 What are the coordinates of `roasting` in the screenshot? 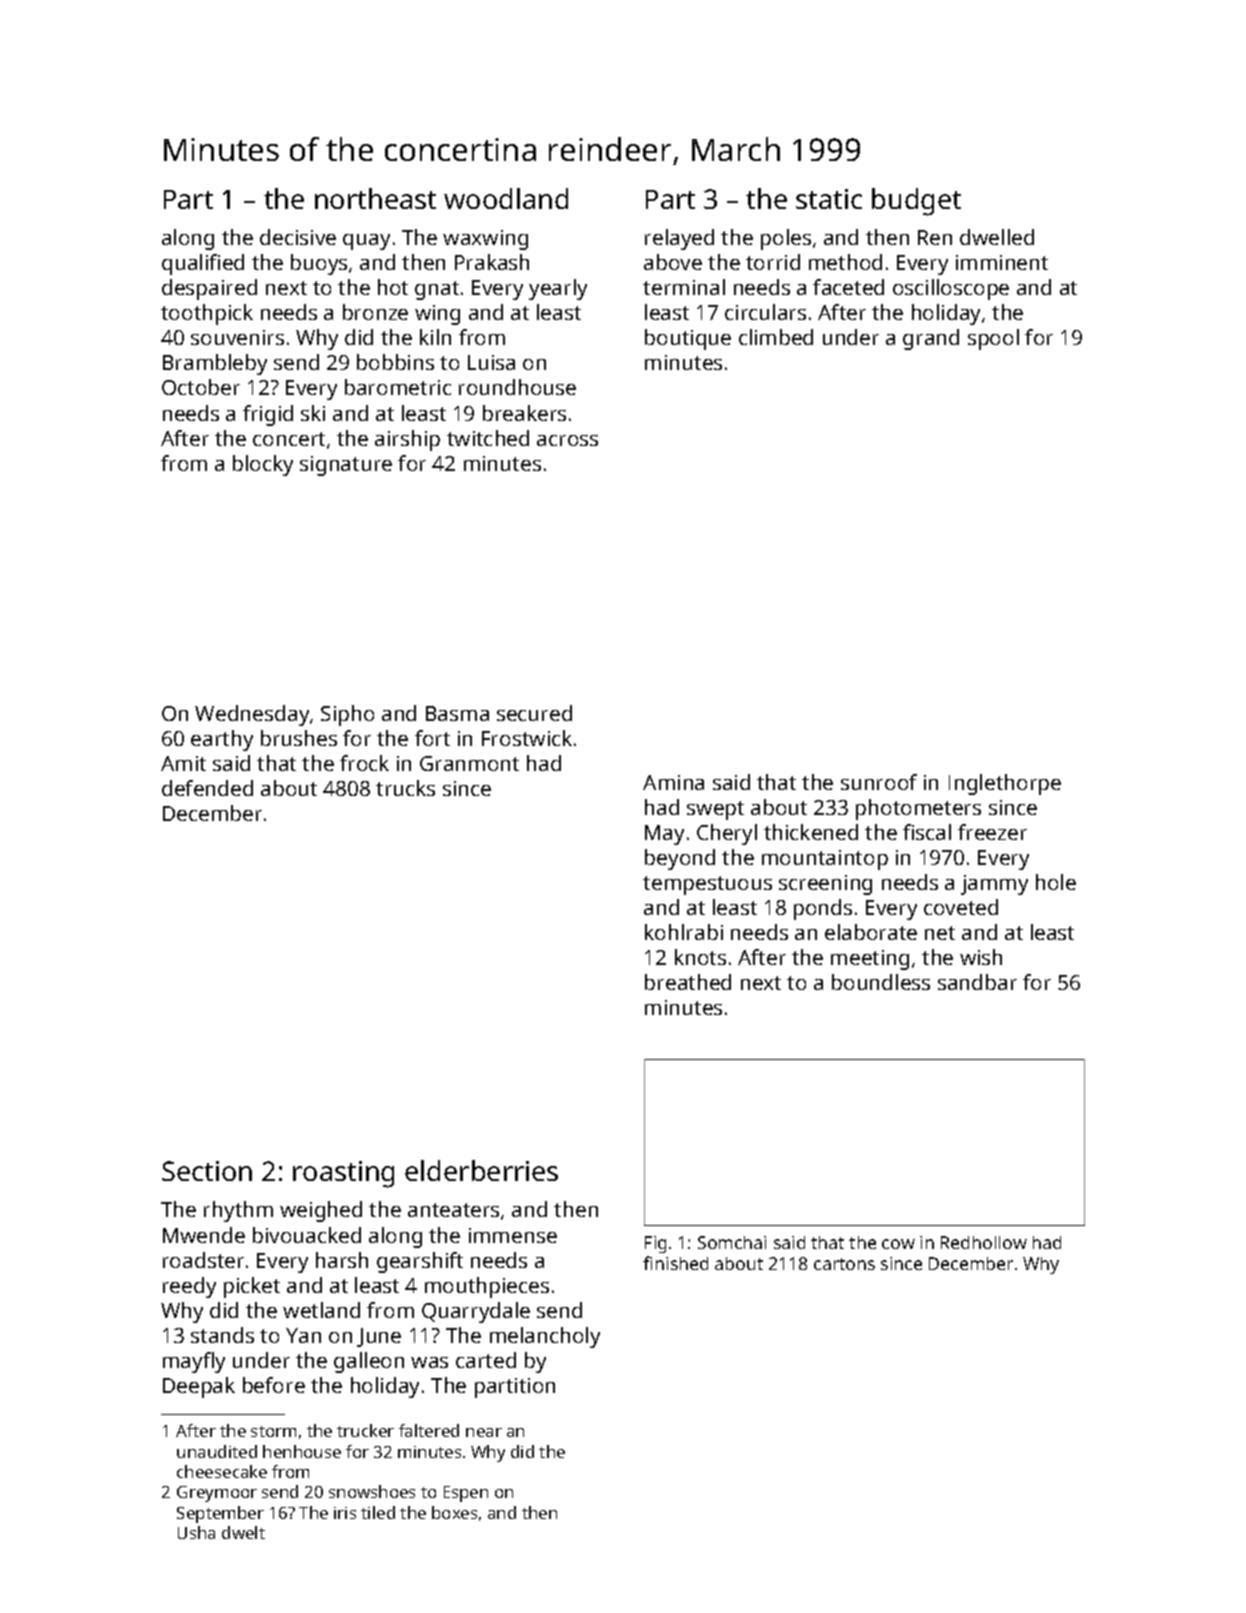 It's located at (343, 1174).
